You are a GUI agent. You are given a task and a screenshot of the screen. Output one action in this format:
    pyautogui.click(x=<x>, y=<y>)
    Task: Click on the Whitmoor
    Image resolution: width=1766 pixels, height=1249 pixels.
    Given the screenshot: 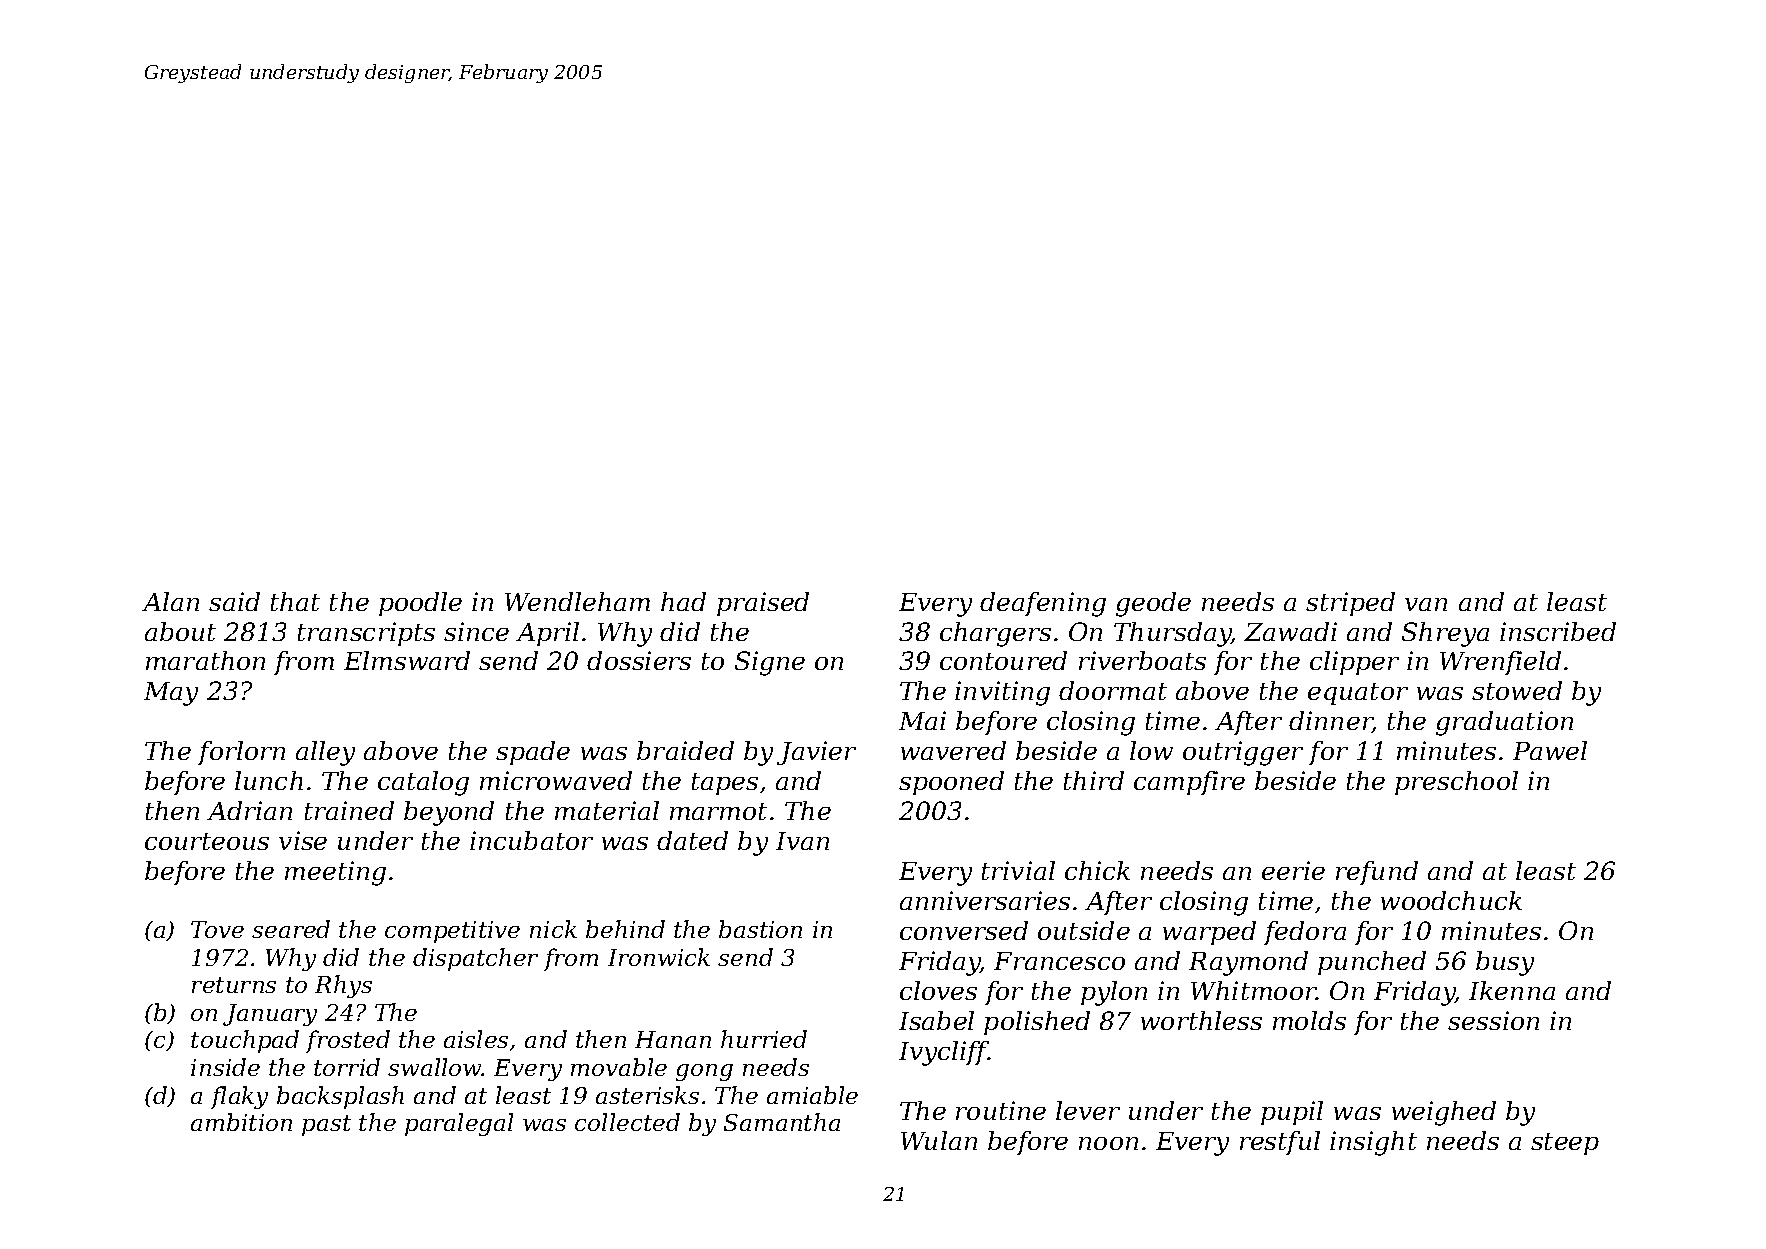 What is the action you would take?
    pyautogui.click(x=1254, y=990)
